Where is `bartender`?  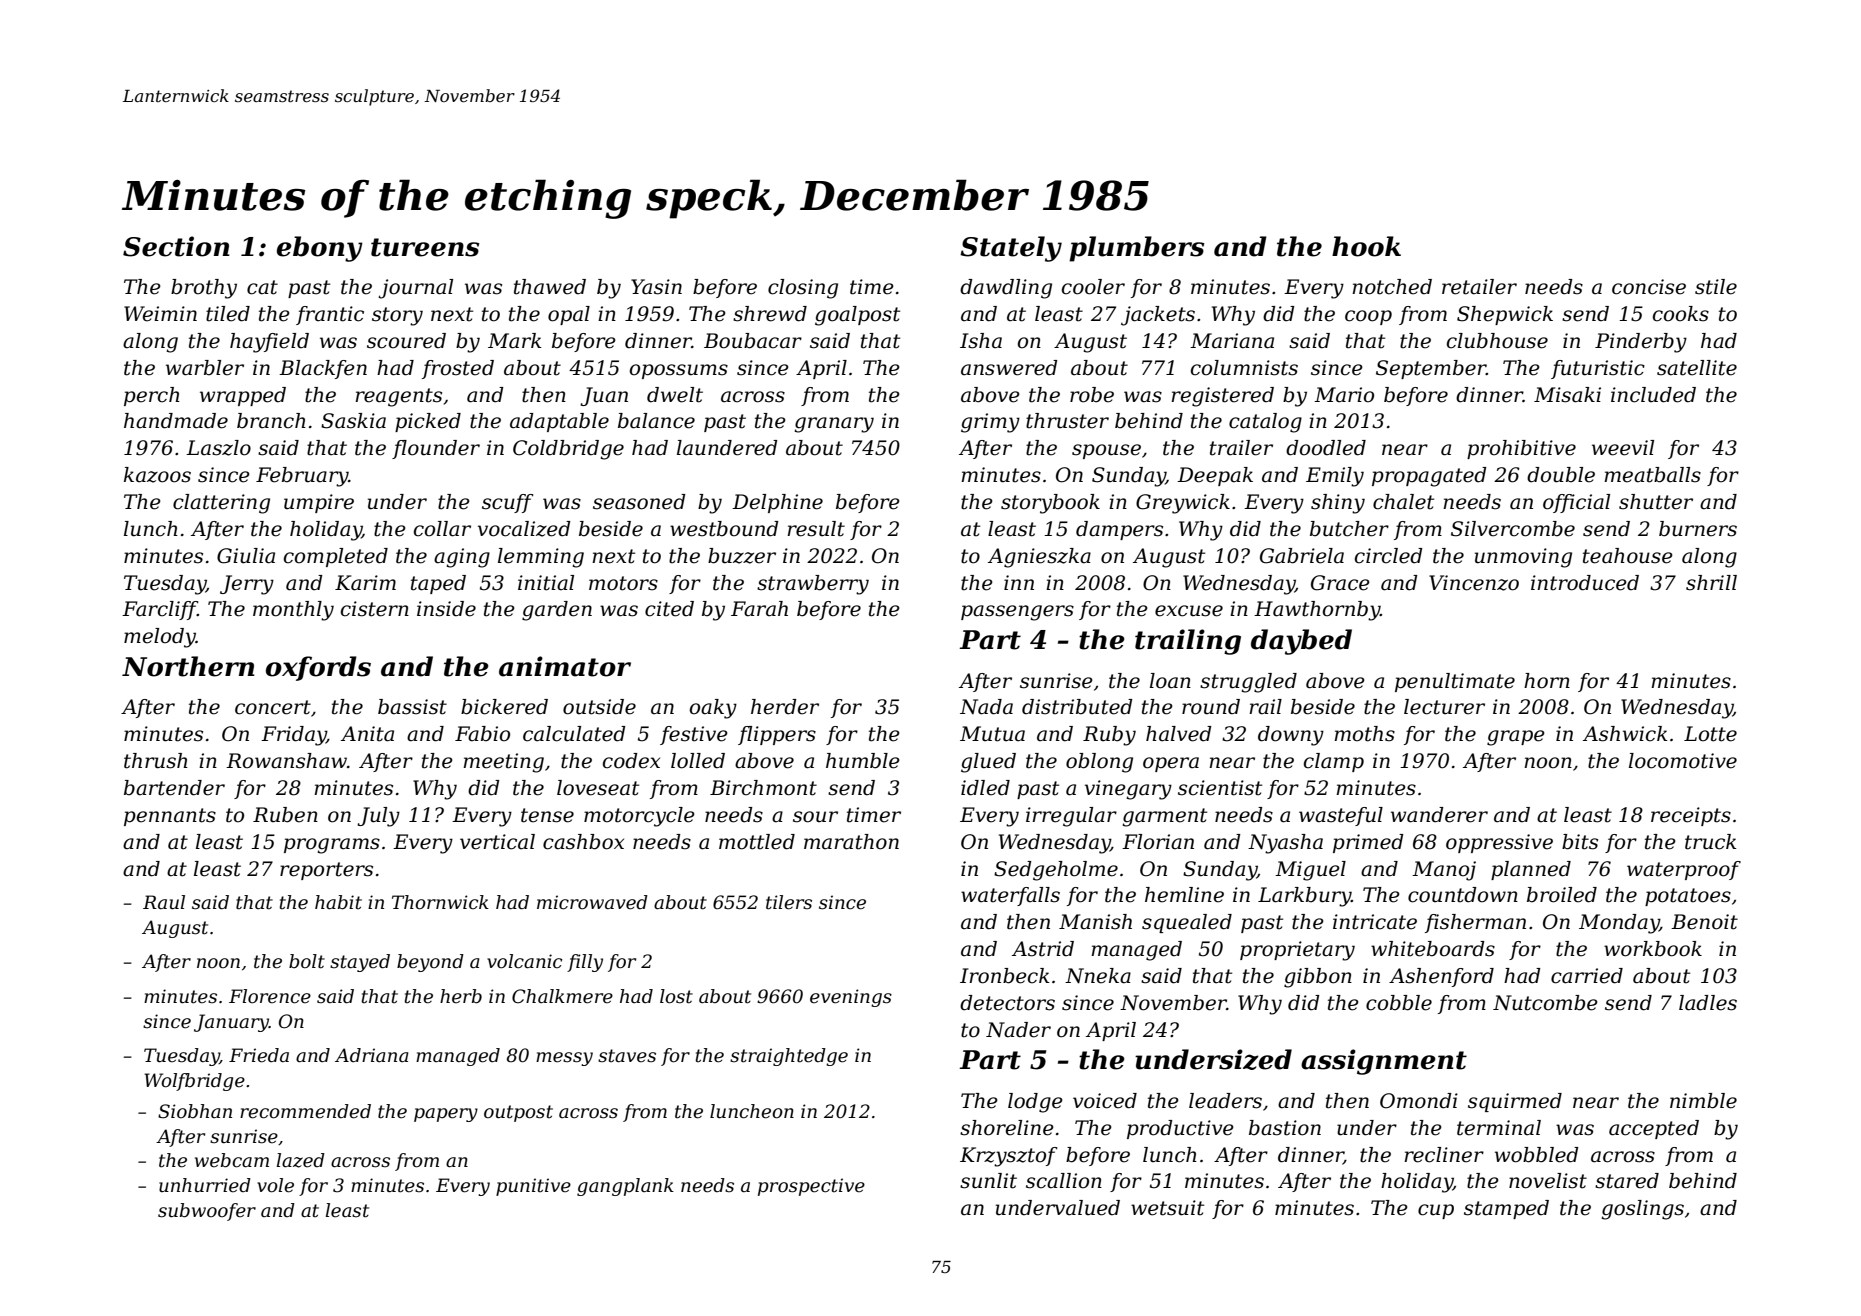 bartender is located at coordinates (174, 788).
